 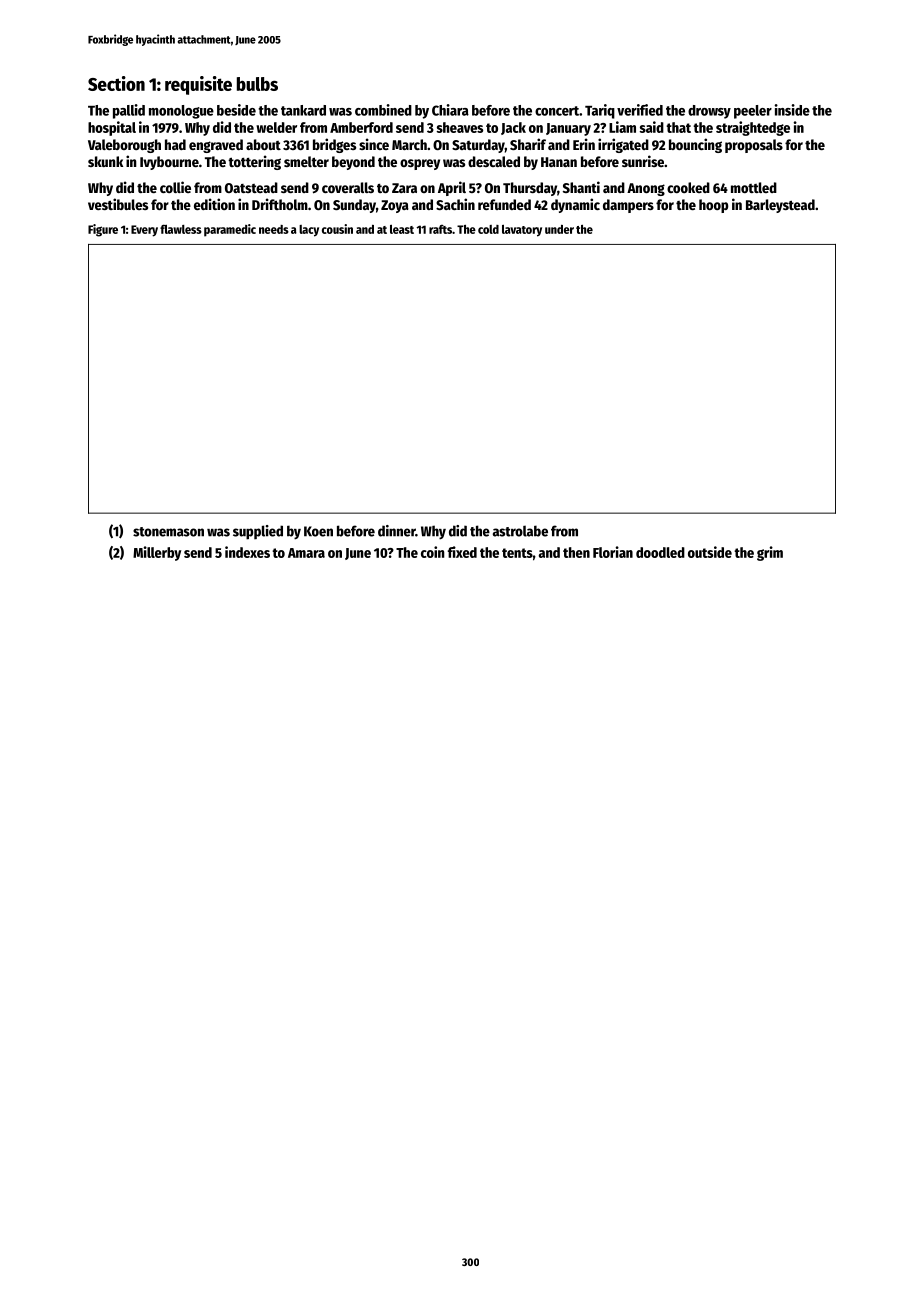 I want to click on outside, so click(x=710, y=552).
